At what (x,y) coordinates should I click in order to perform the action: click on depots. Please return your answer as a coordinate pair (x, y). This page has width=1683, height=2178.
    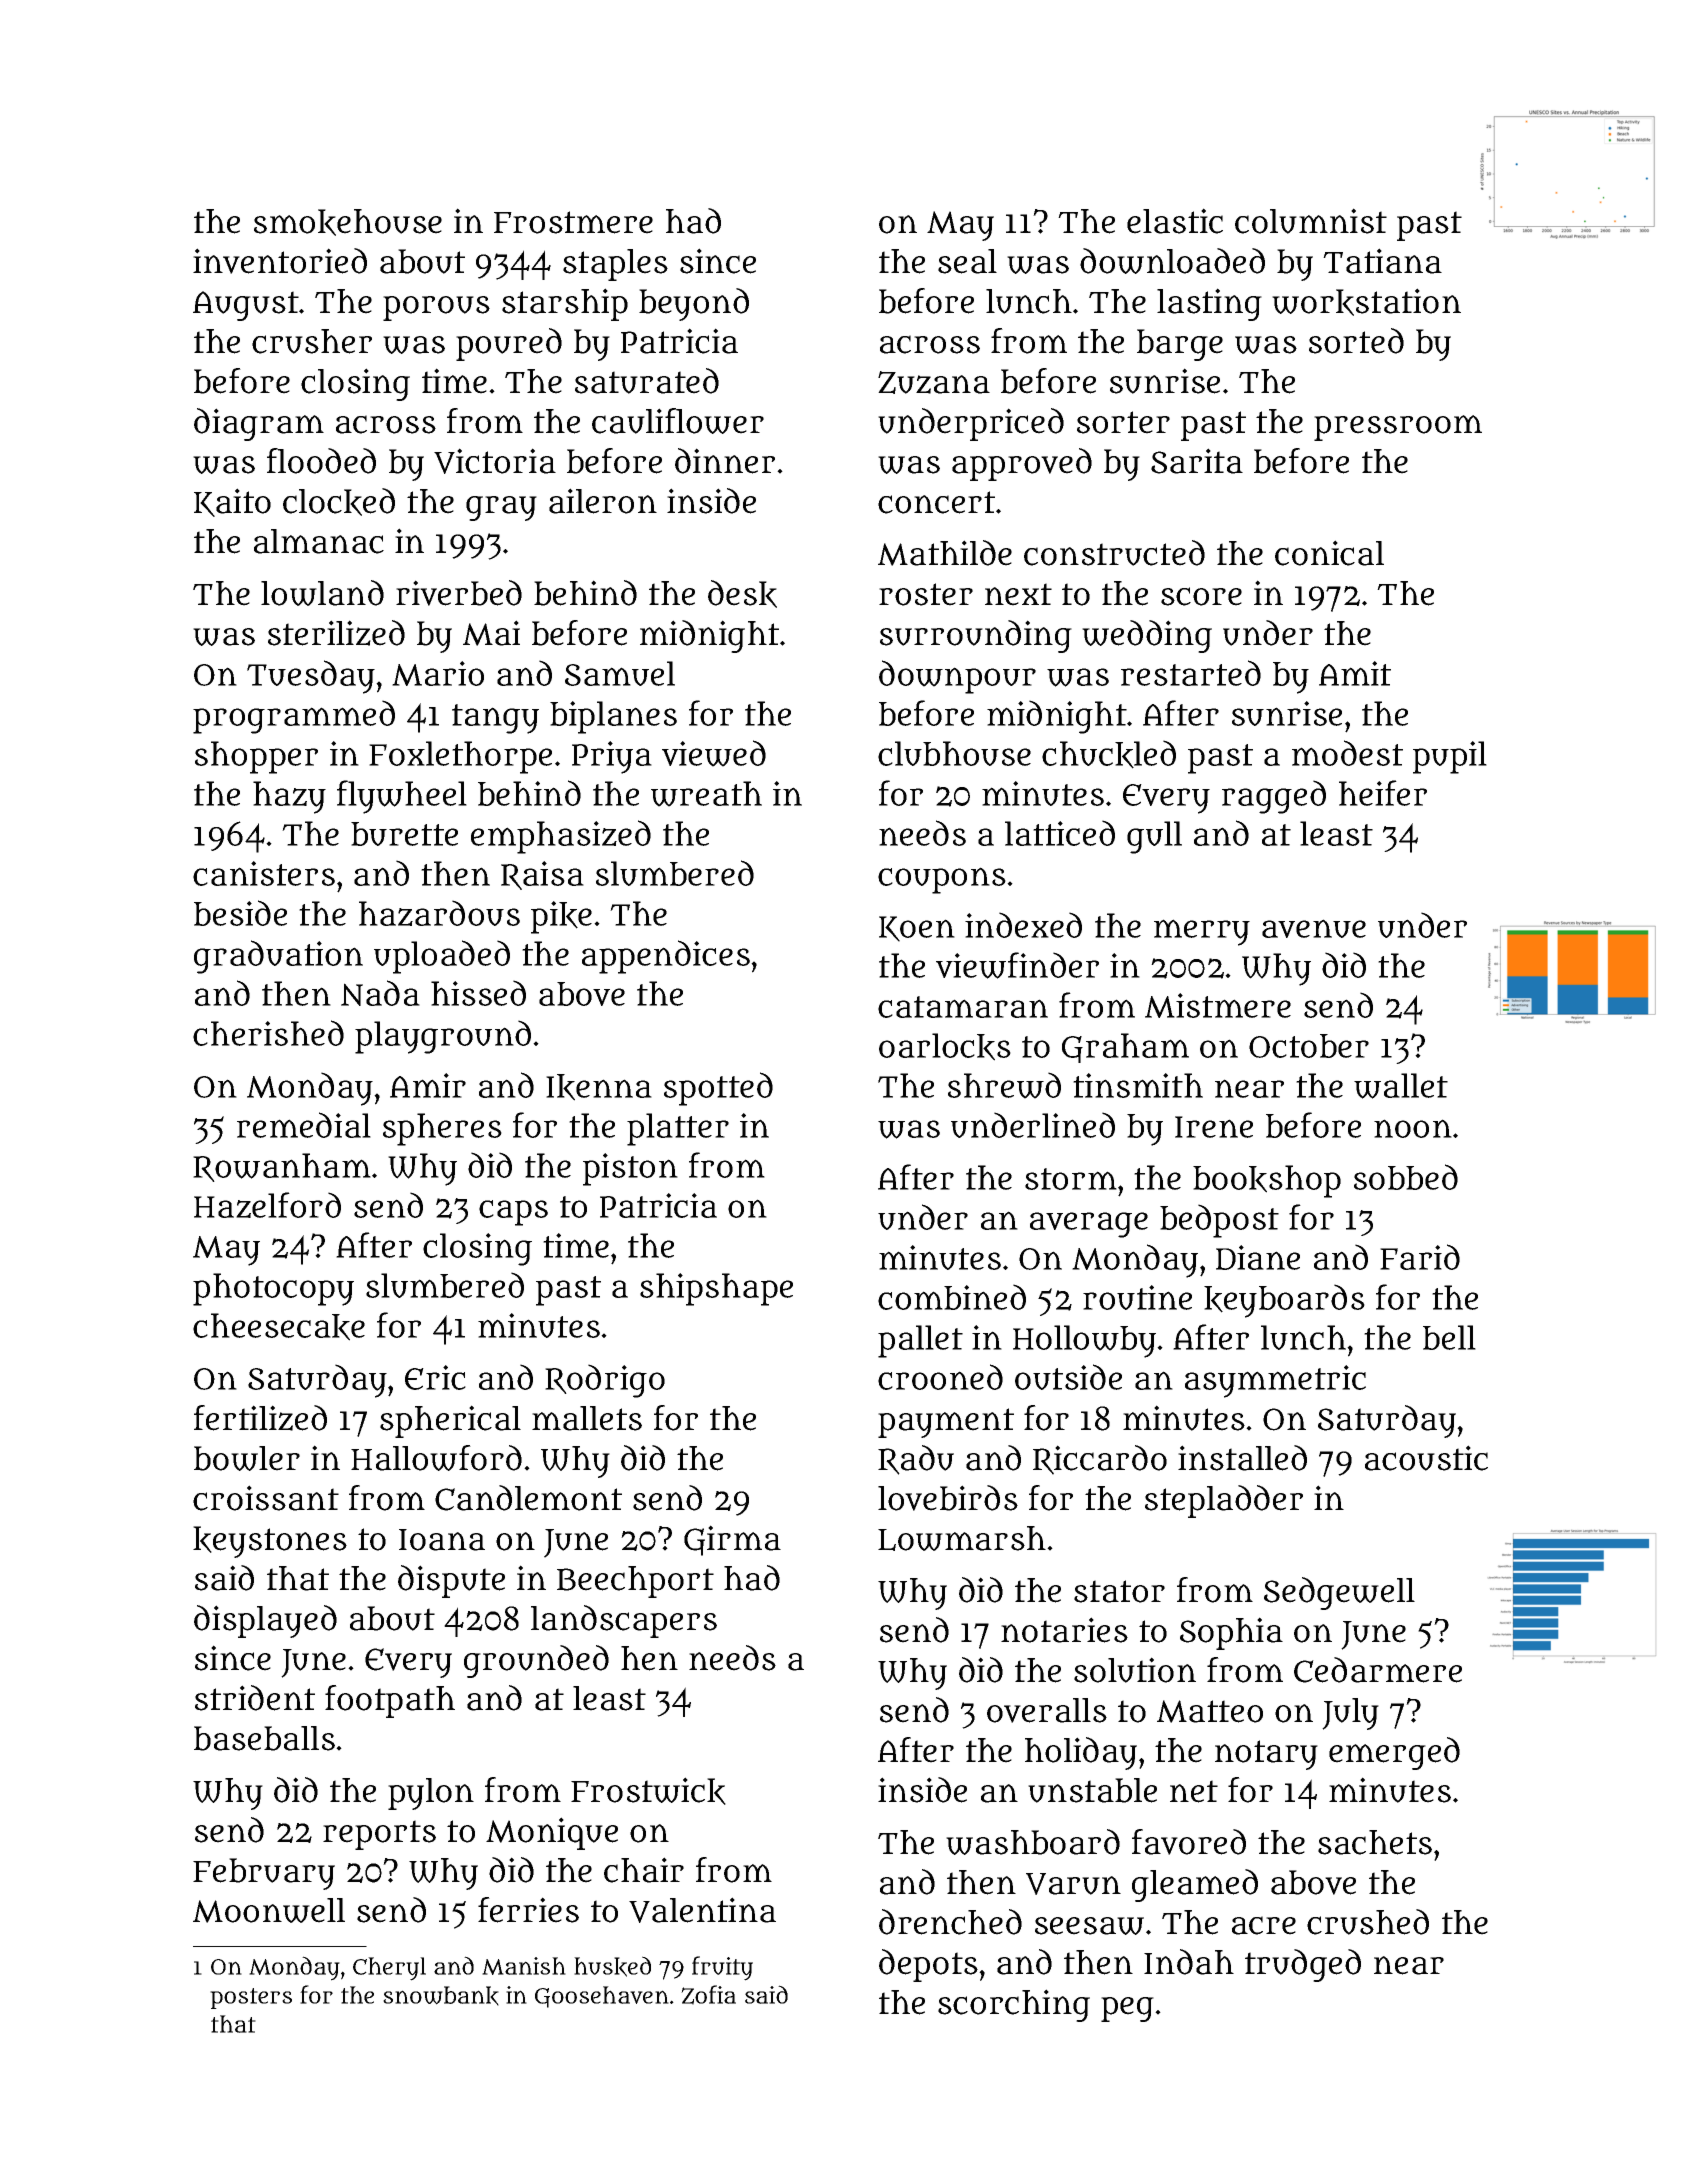
    Looking at the image, I should click on (928, 1965).
